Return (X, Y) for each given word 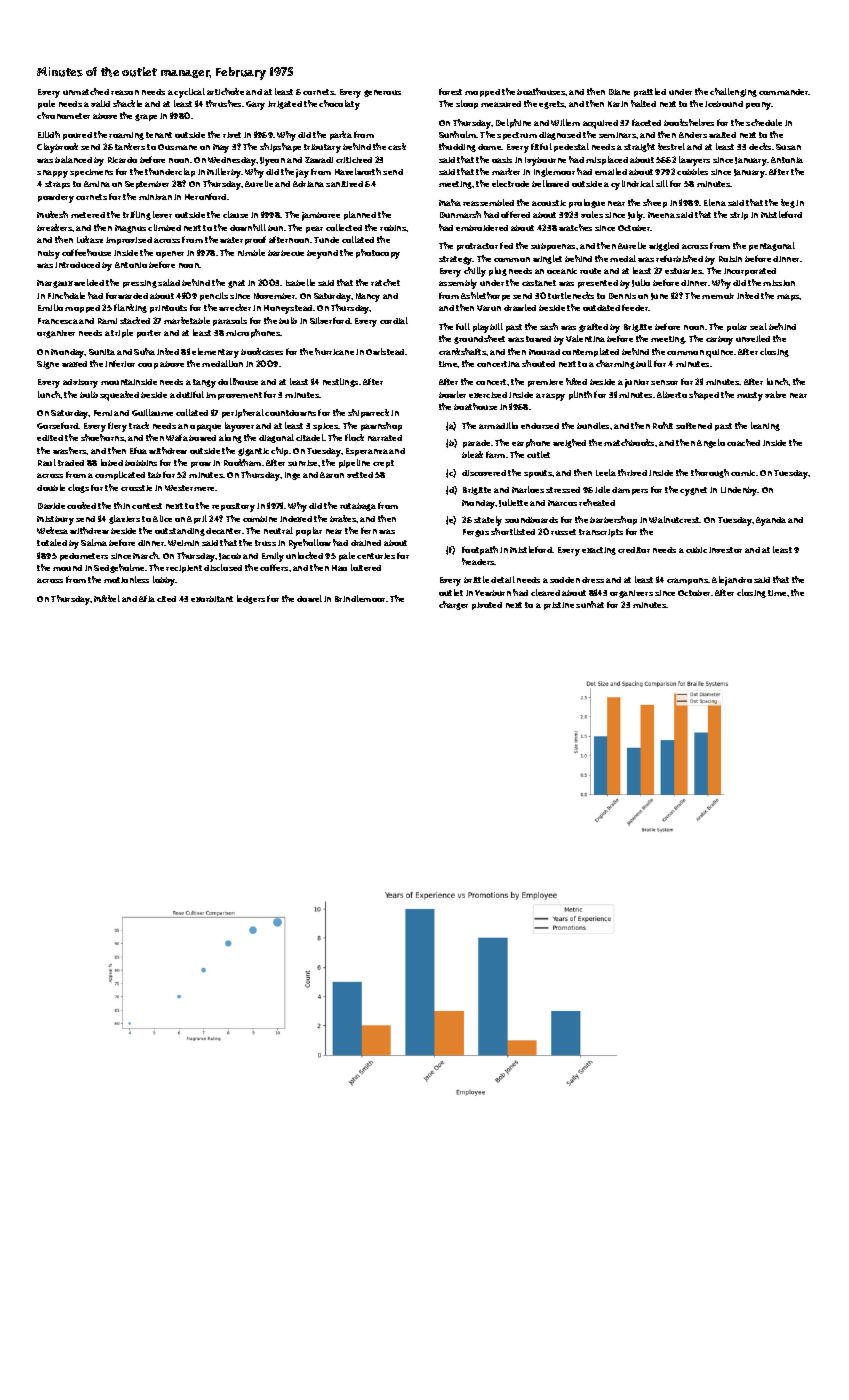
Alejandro (732, 581)
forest (450, 91)
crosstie (136, 488)
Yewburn (493, 593)
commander (784, 92)
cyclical (189, 93)
